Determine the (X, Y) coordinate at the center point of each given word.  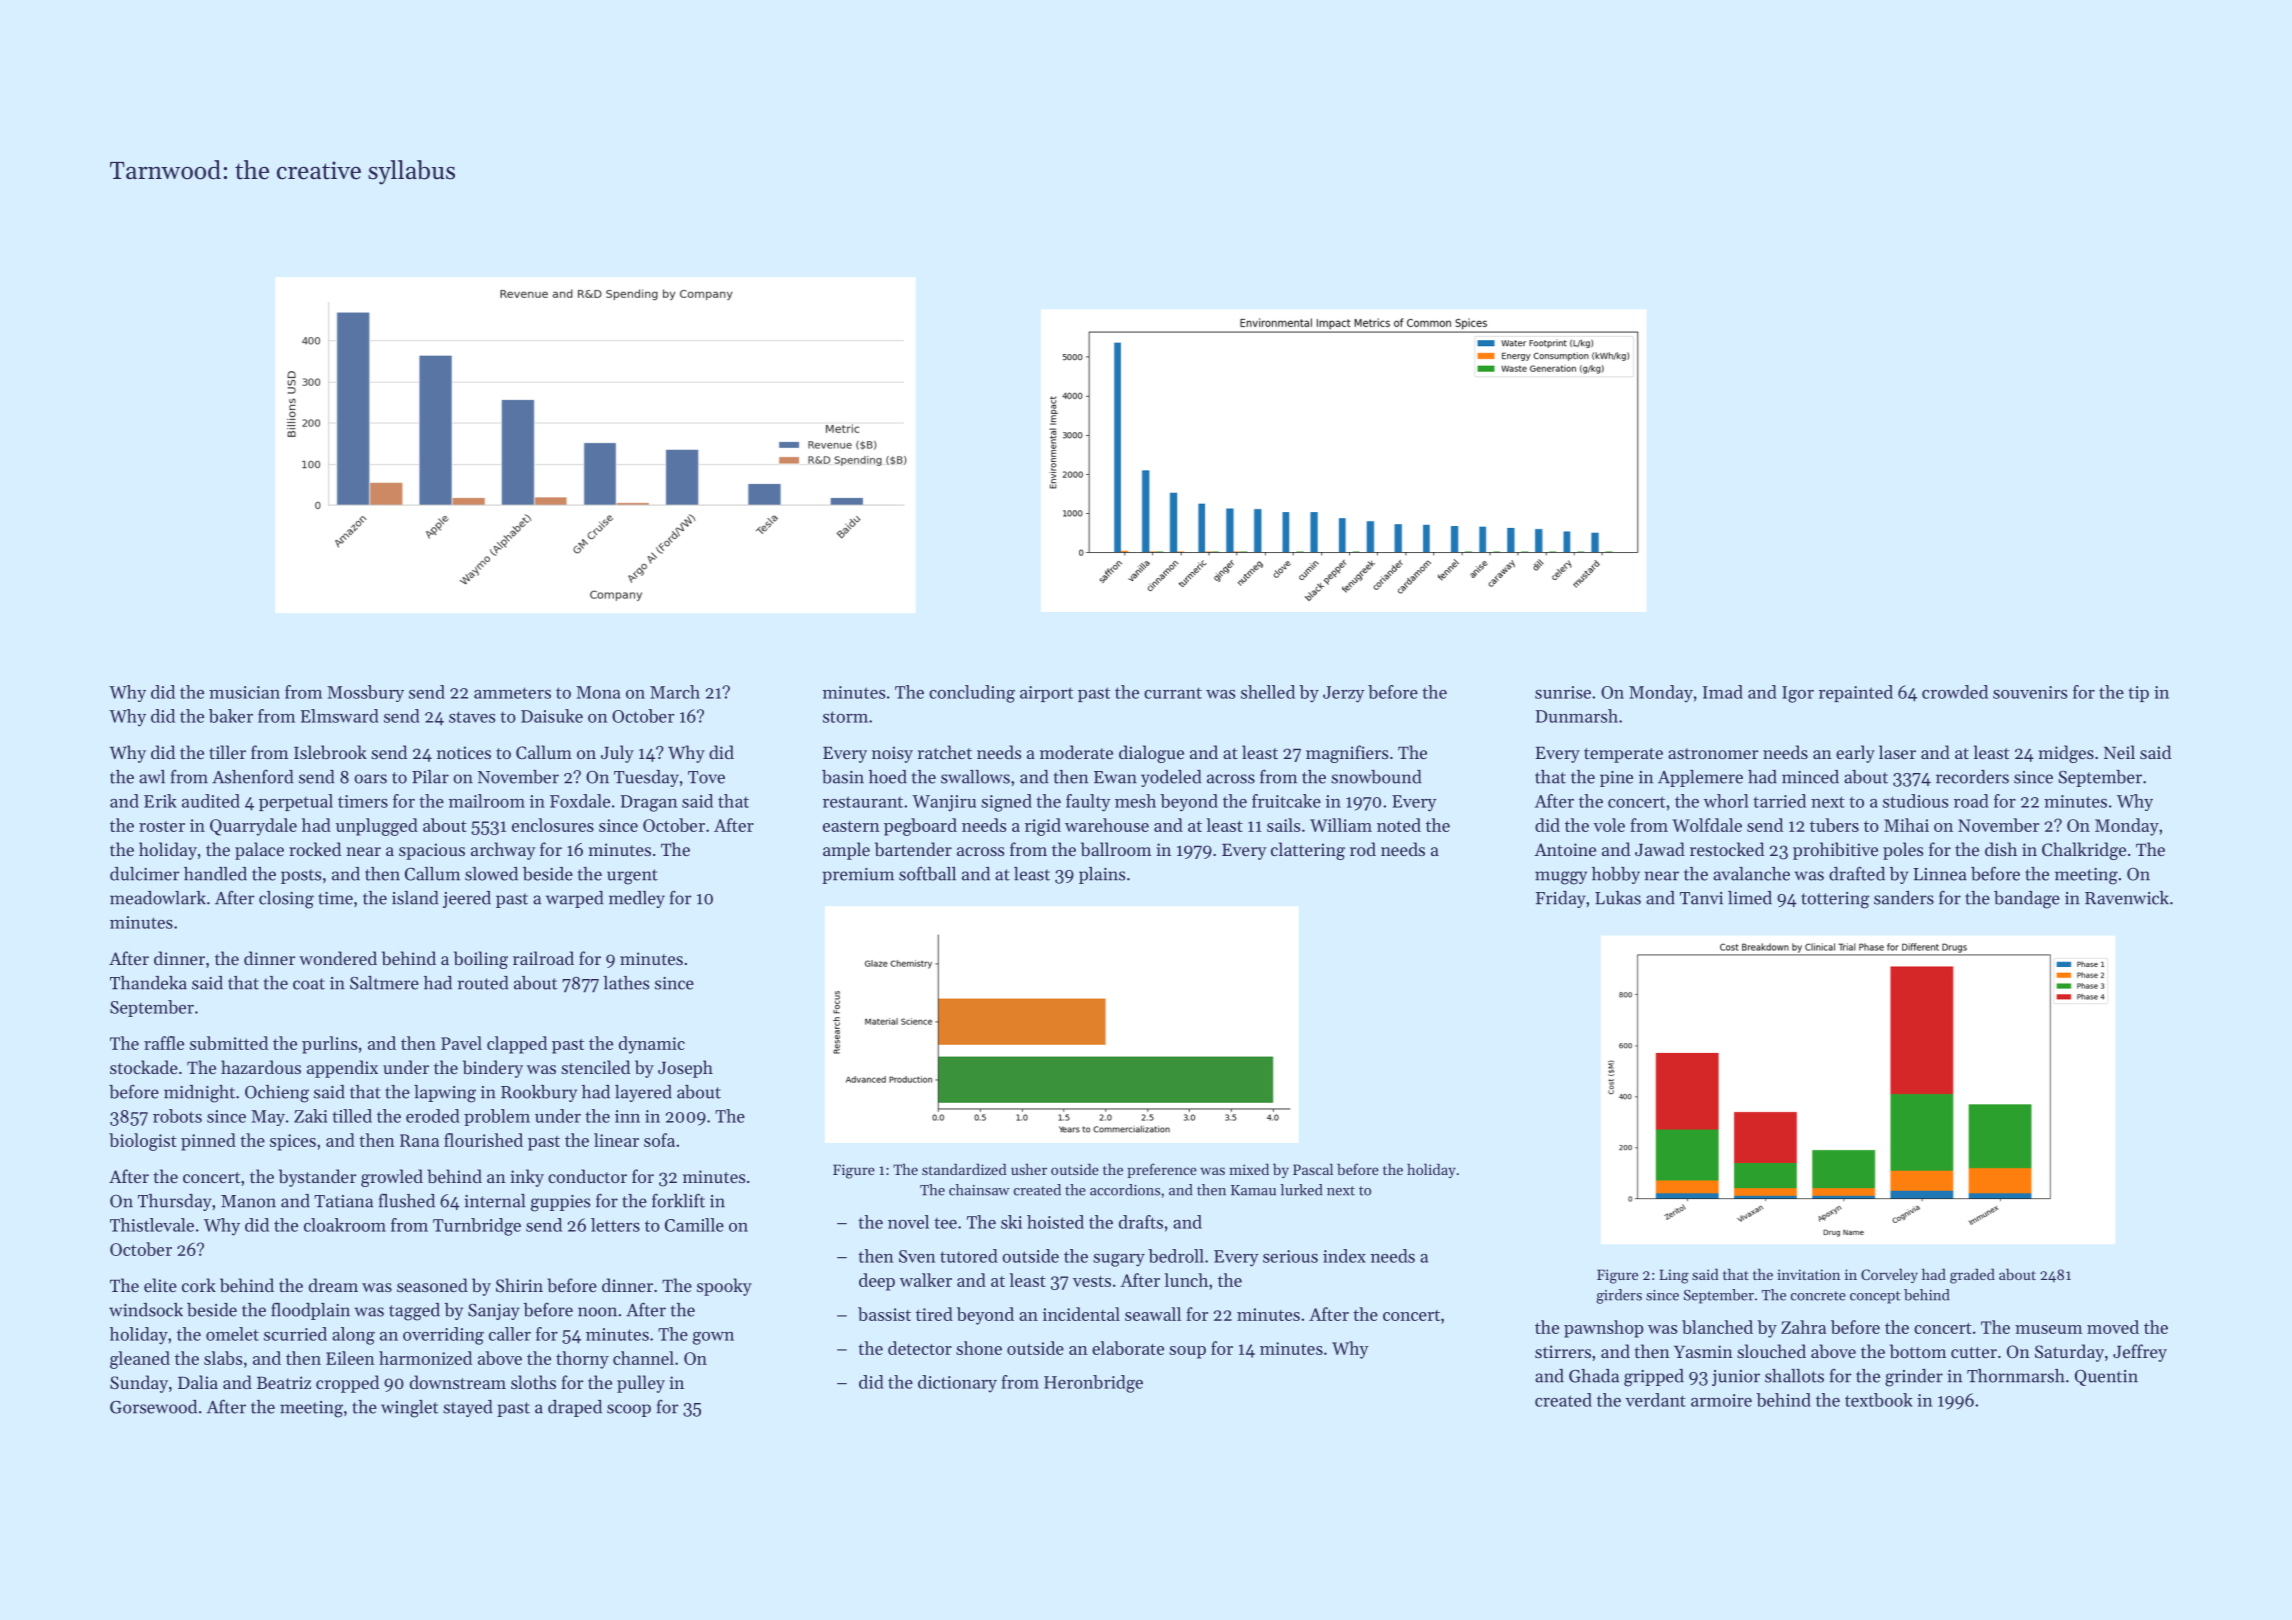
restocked (1727, 849)
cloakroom (345, 1225)
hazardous (261, 1067)
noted (1399, 825)
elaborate (1128, 1348)
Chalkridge (2084, 851)
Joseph (685, 1069)
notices (464, 752)
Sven (917, 1256)
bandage (2027, 900)
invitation (1808, 1274)
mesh (1135, 801)
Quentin (2106, 1378)
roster (162, 826)
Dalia (198, 1382)
